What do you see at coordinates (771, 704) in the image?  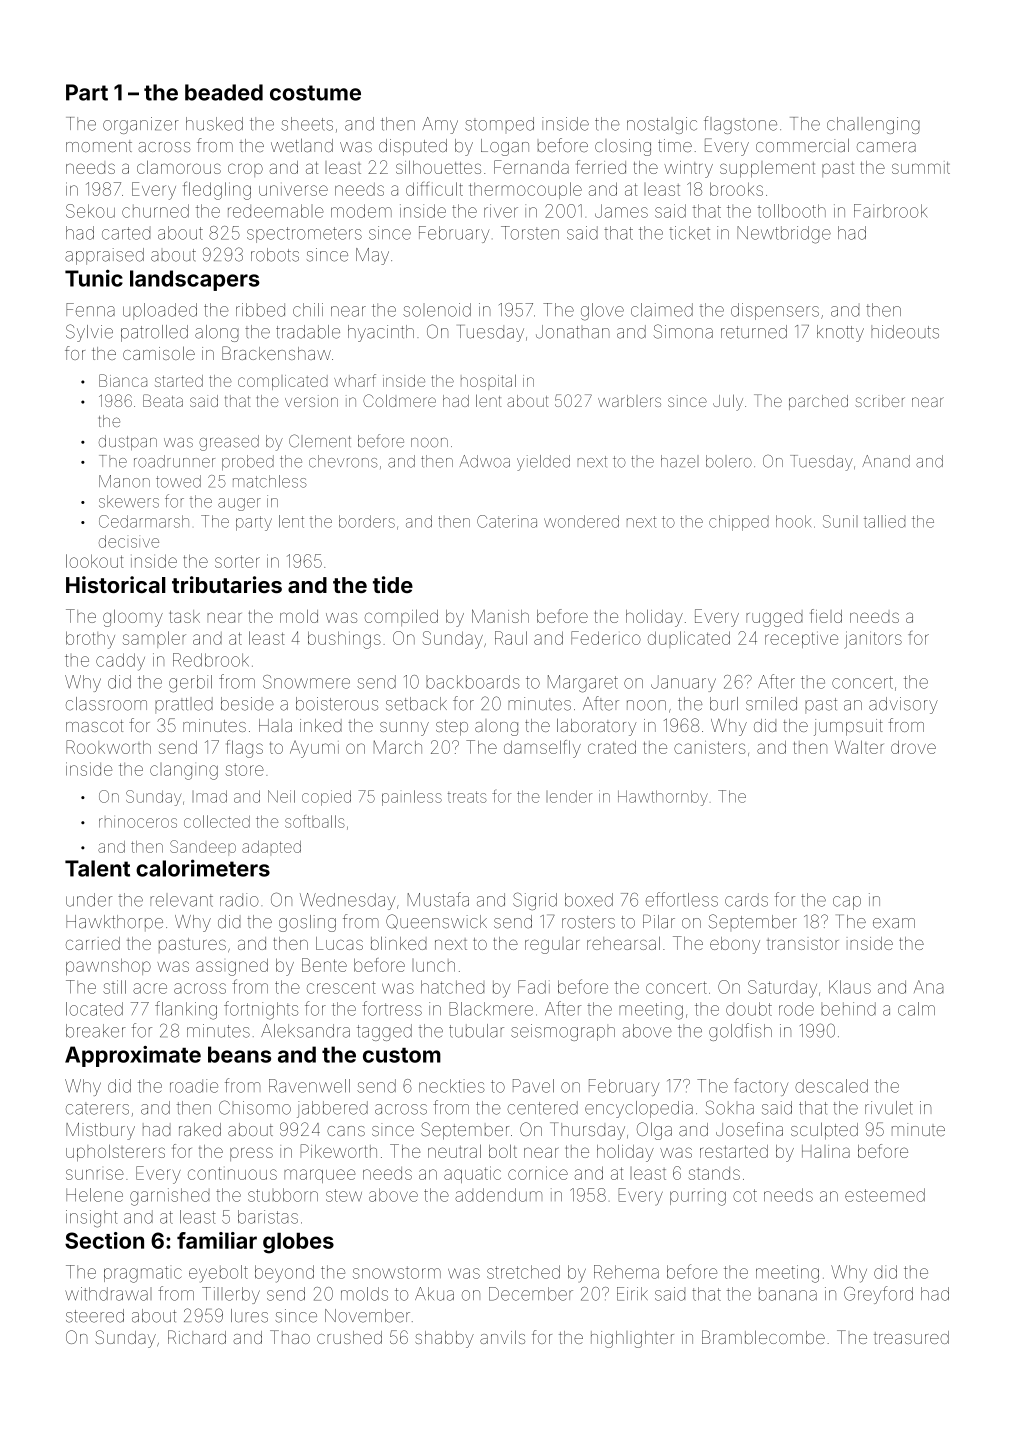 I see `smiled` at bounding box center [771, 704].
